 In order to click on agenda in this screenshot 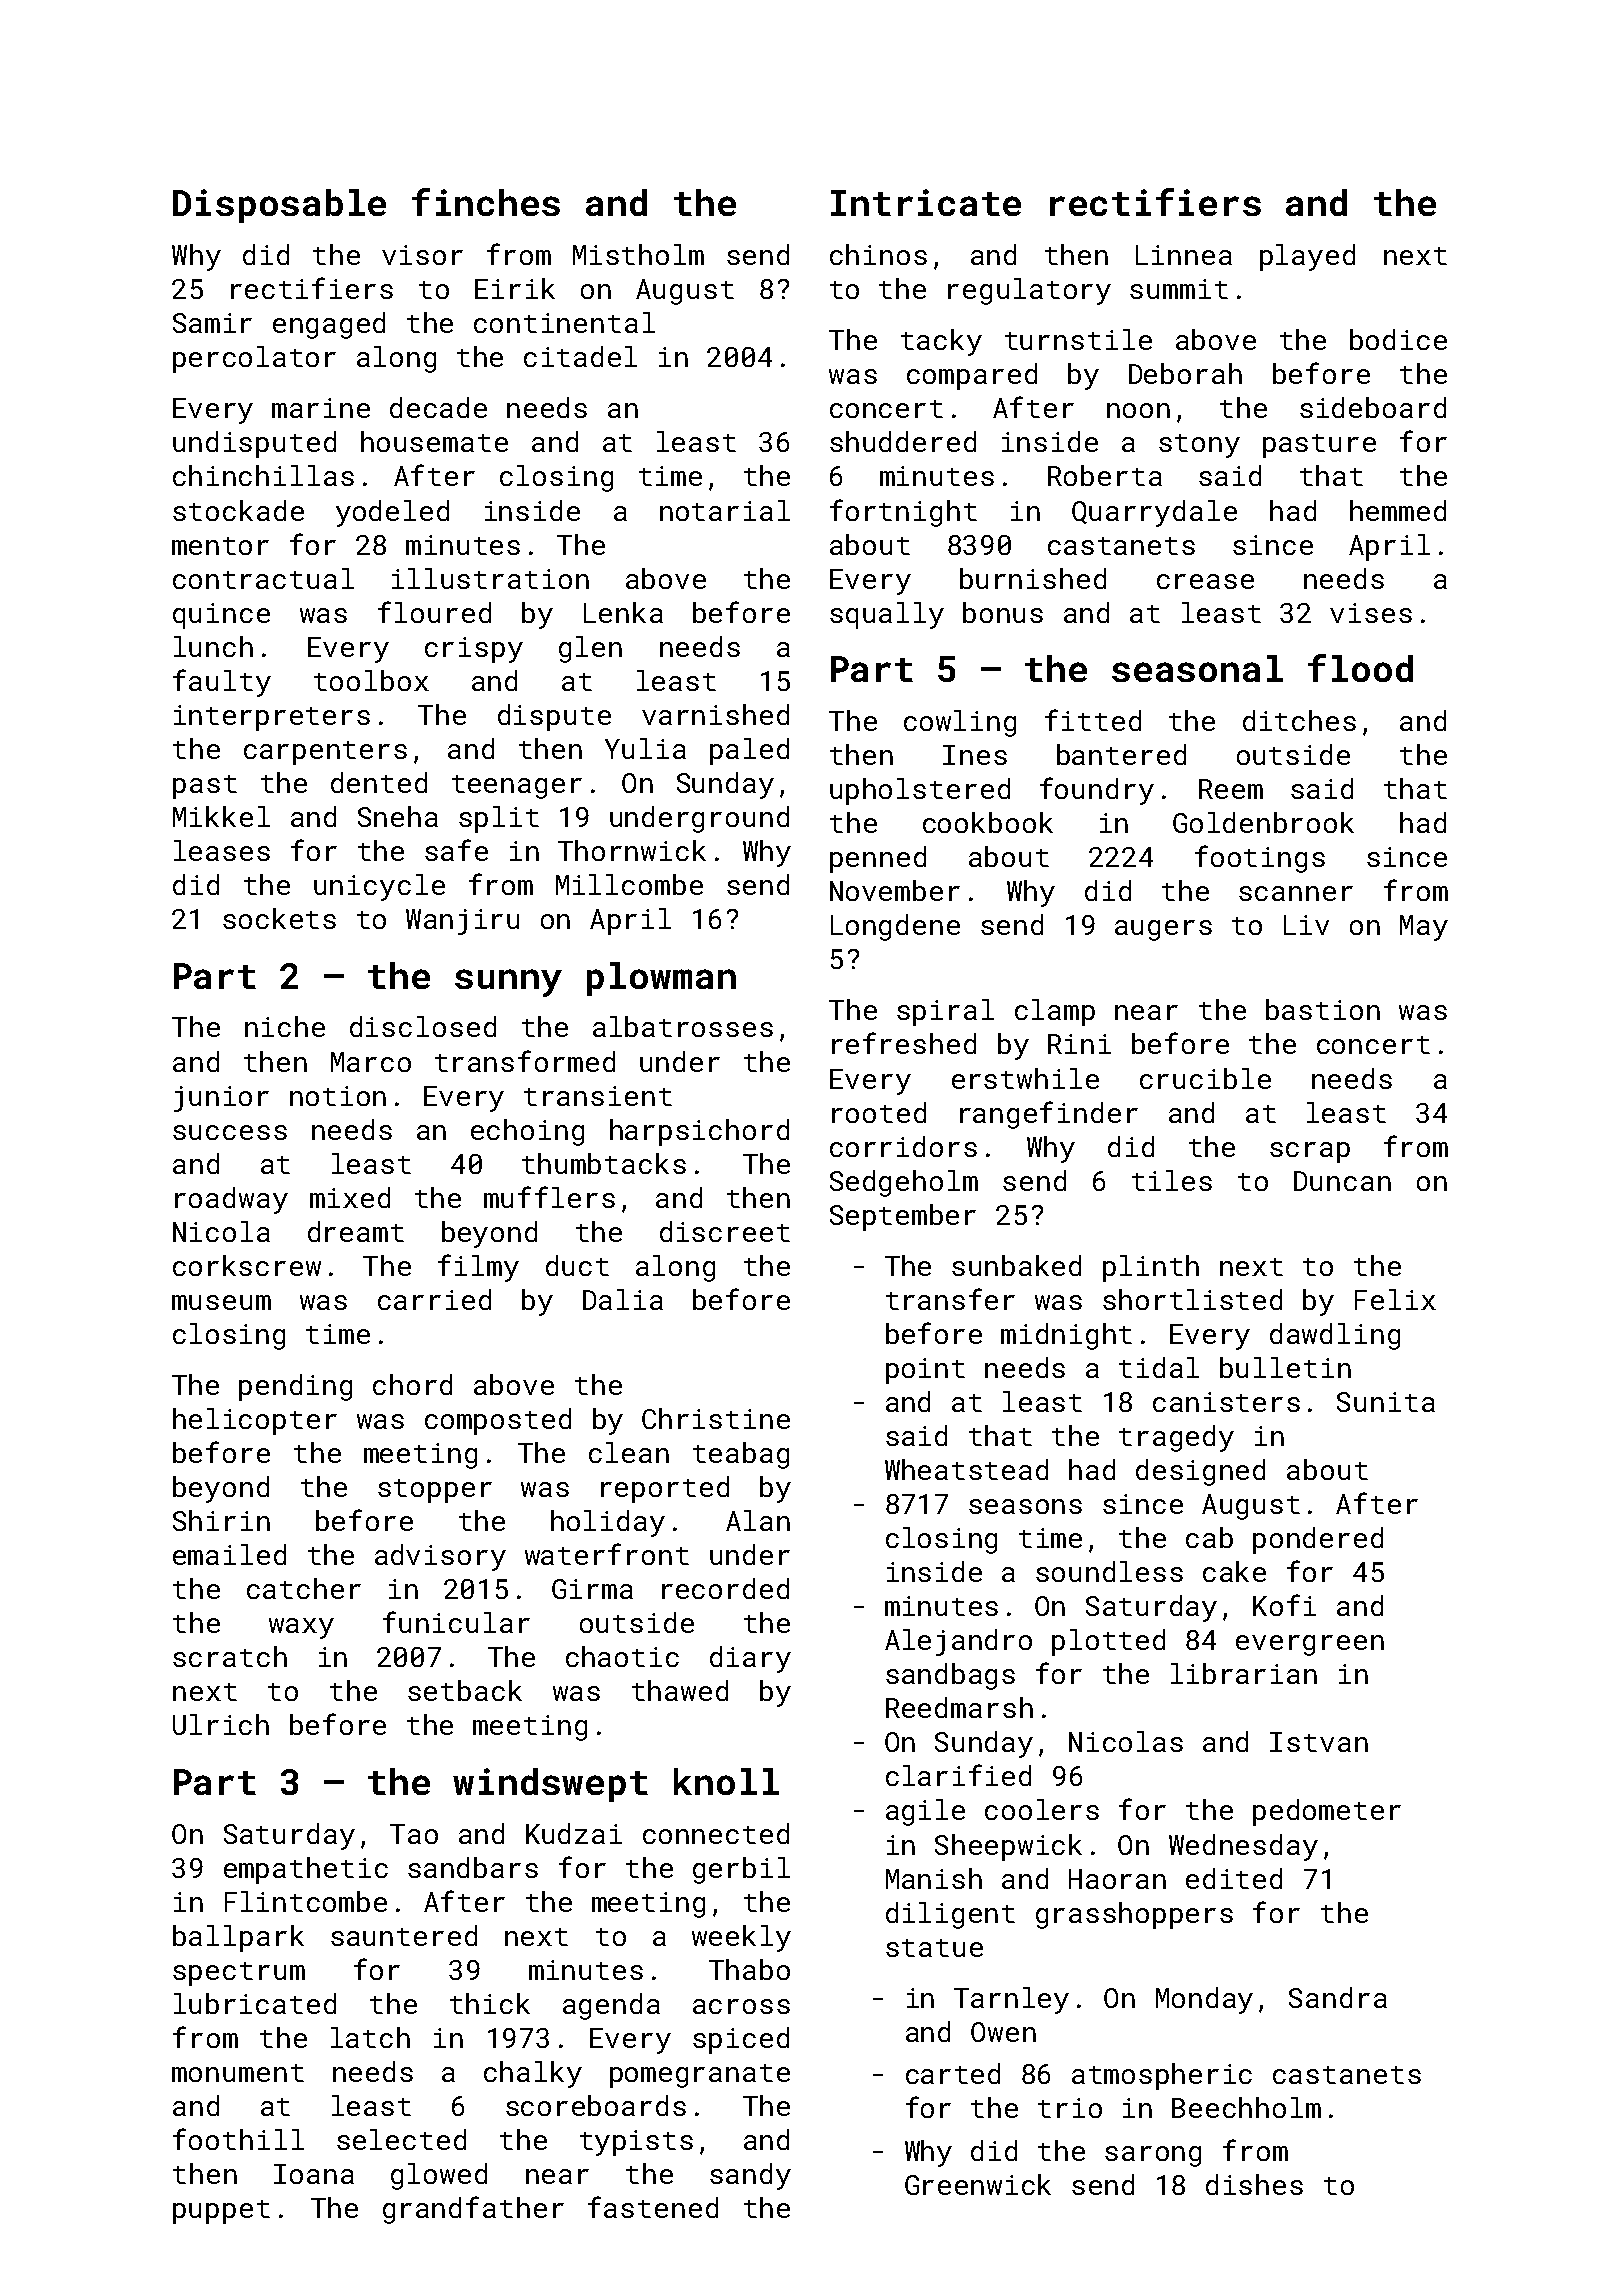, I will do `click(611, 2006)`.
